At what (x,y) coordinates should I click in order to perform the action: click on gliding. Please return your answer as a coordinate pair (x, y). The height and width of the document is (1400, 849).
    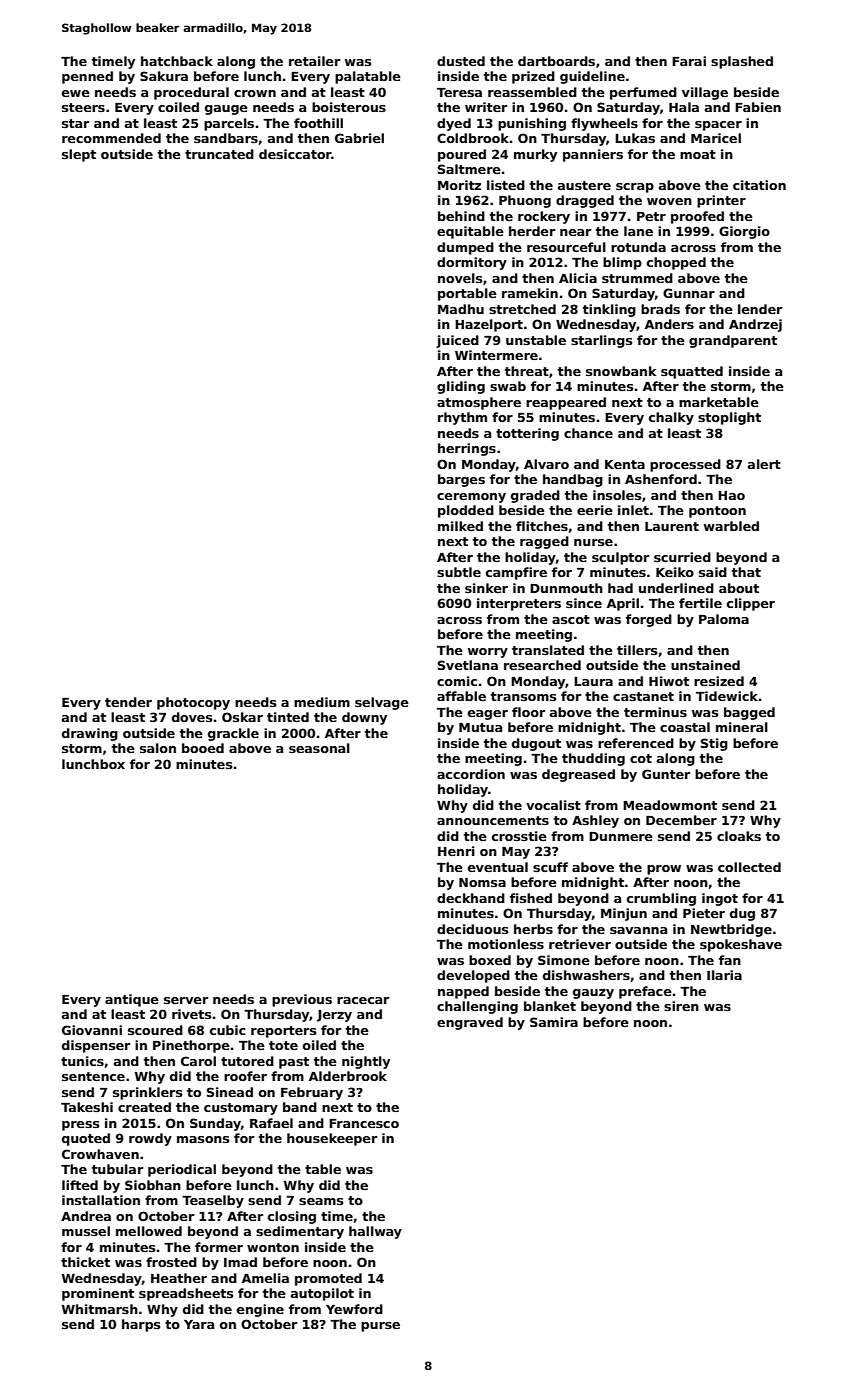
    Looking at the image, I should click on (461, 387).
